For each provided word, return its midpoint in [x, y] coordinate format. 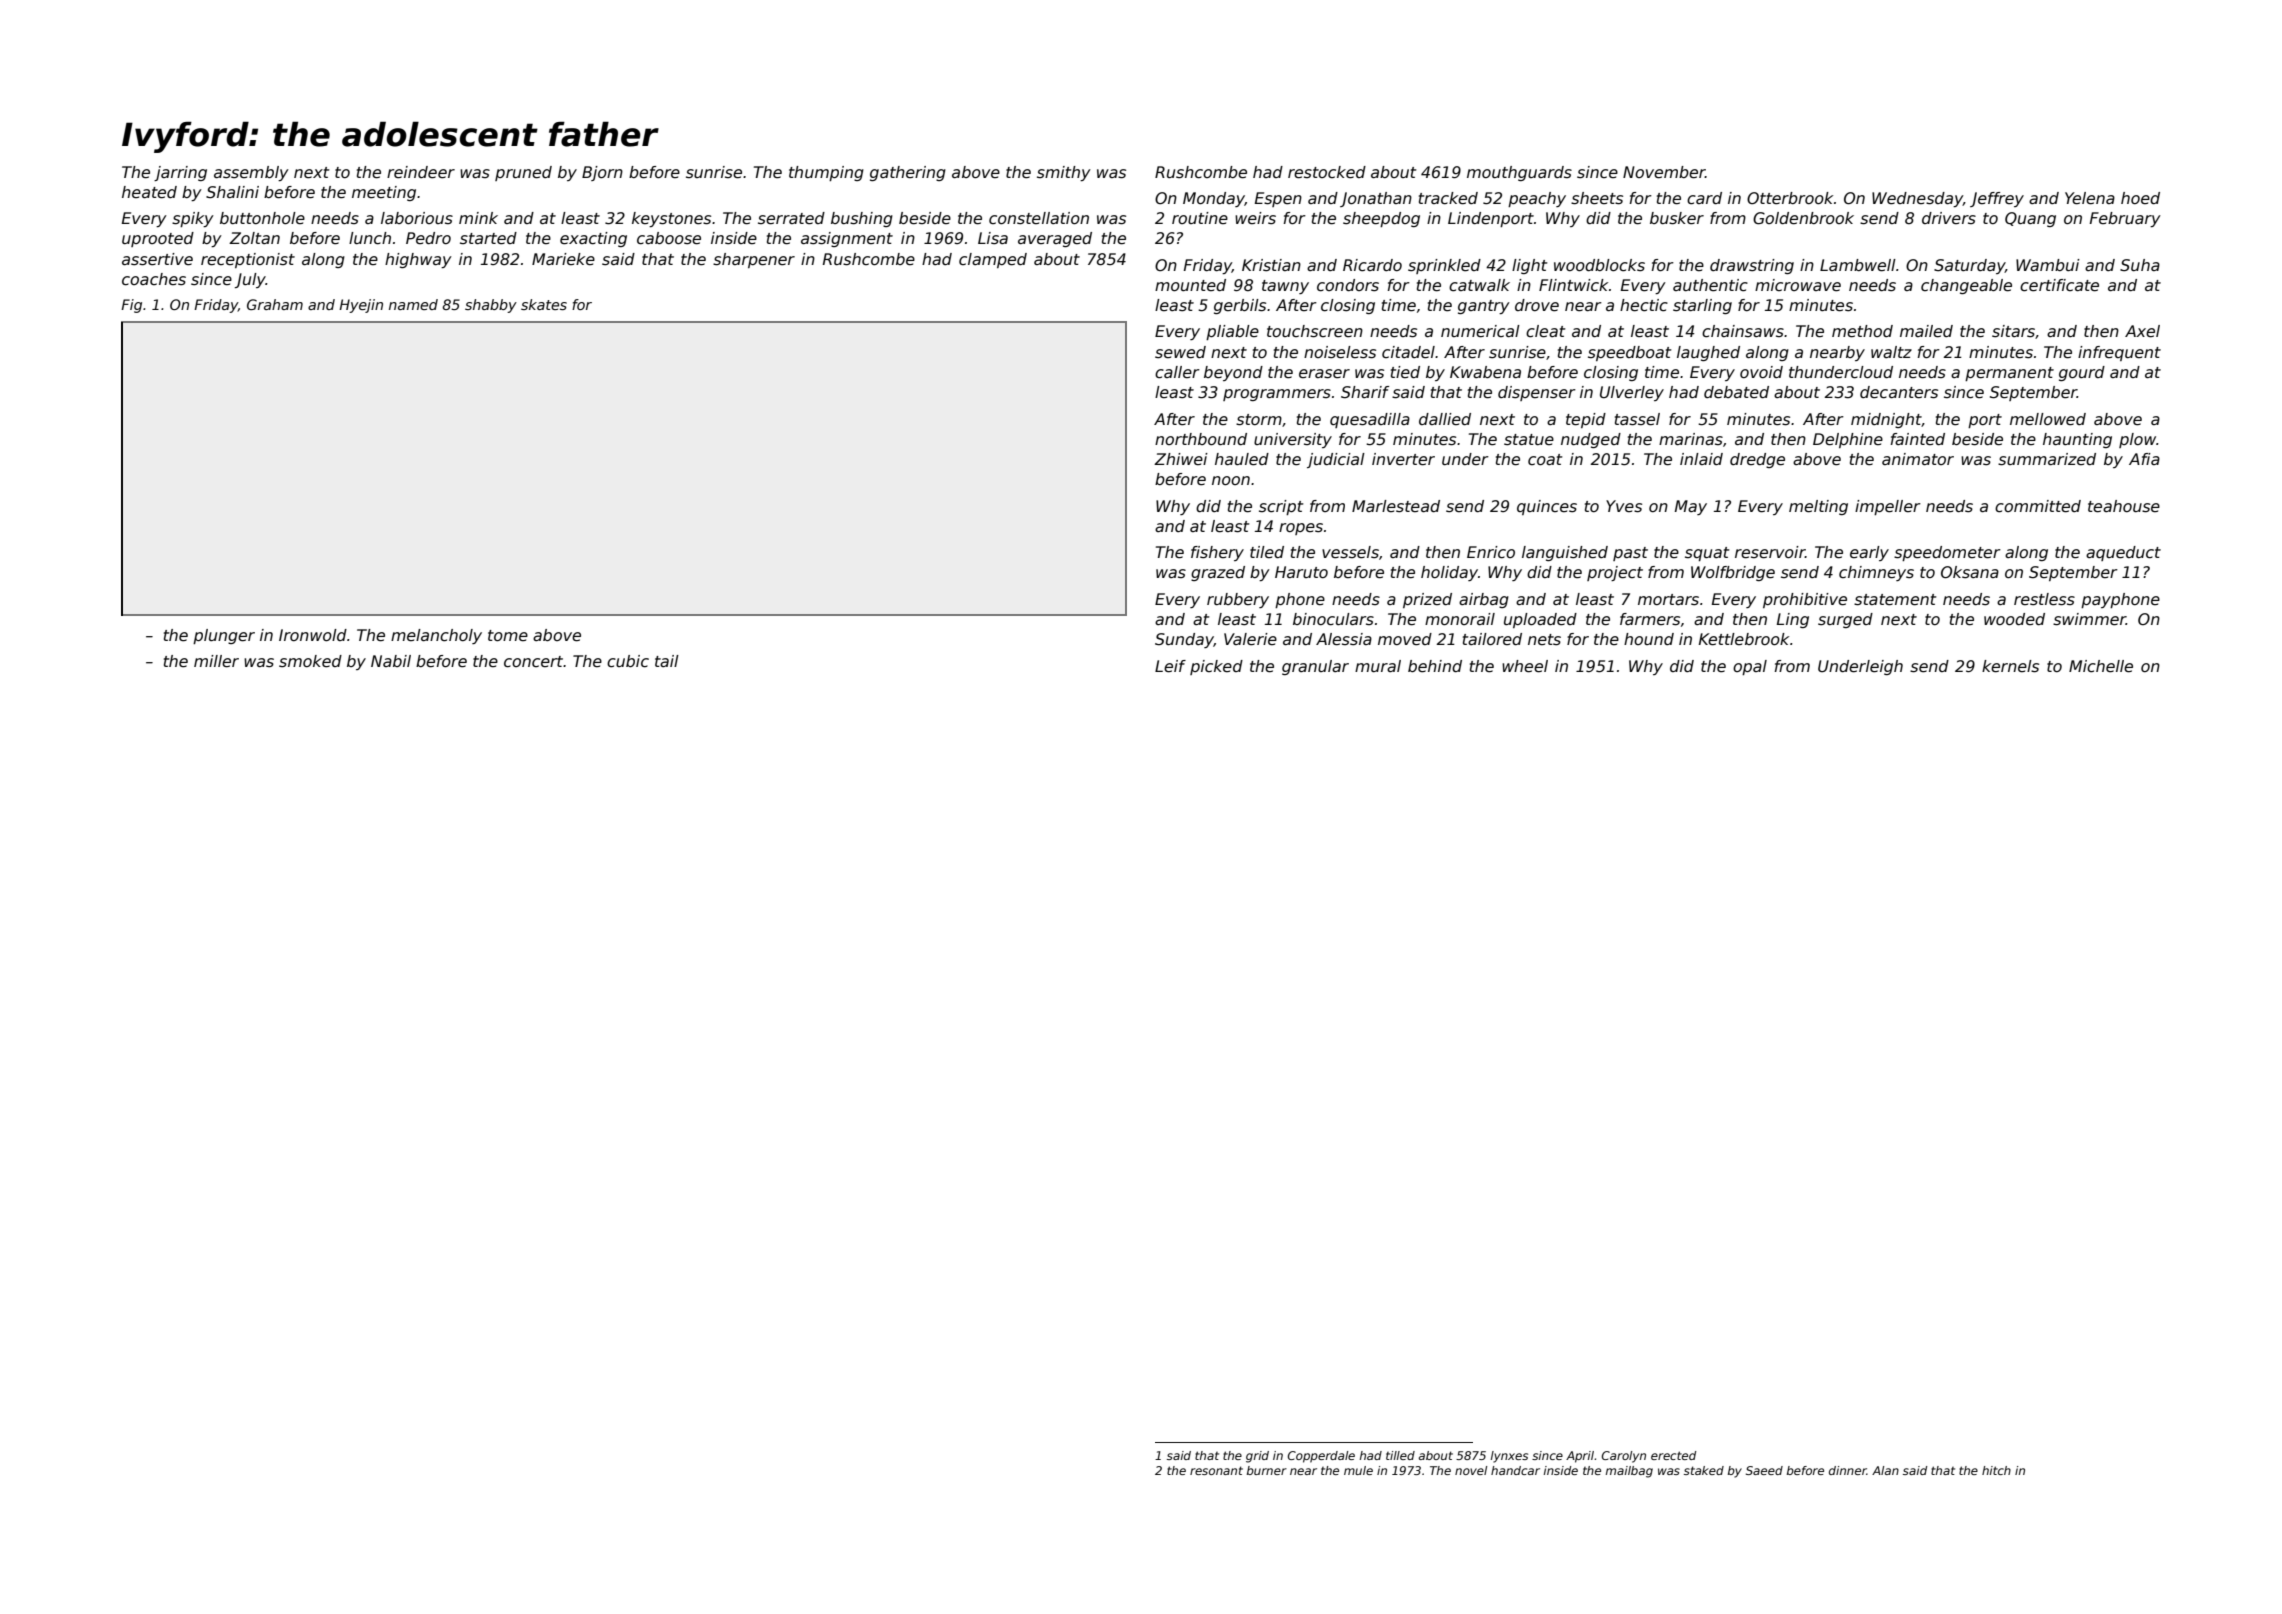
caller [1177, 372]
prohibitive [1805, 600]
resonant [1216, 1470]
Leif [1170, 666]
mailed [1926, 331]
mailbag [1629, 1472]
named [413, 304]
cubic [628, 661]
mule [1358, 1470]
